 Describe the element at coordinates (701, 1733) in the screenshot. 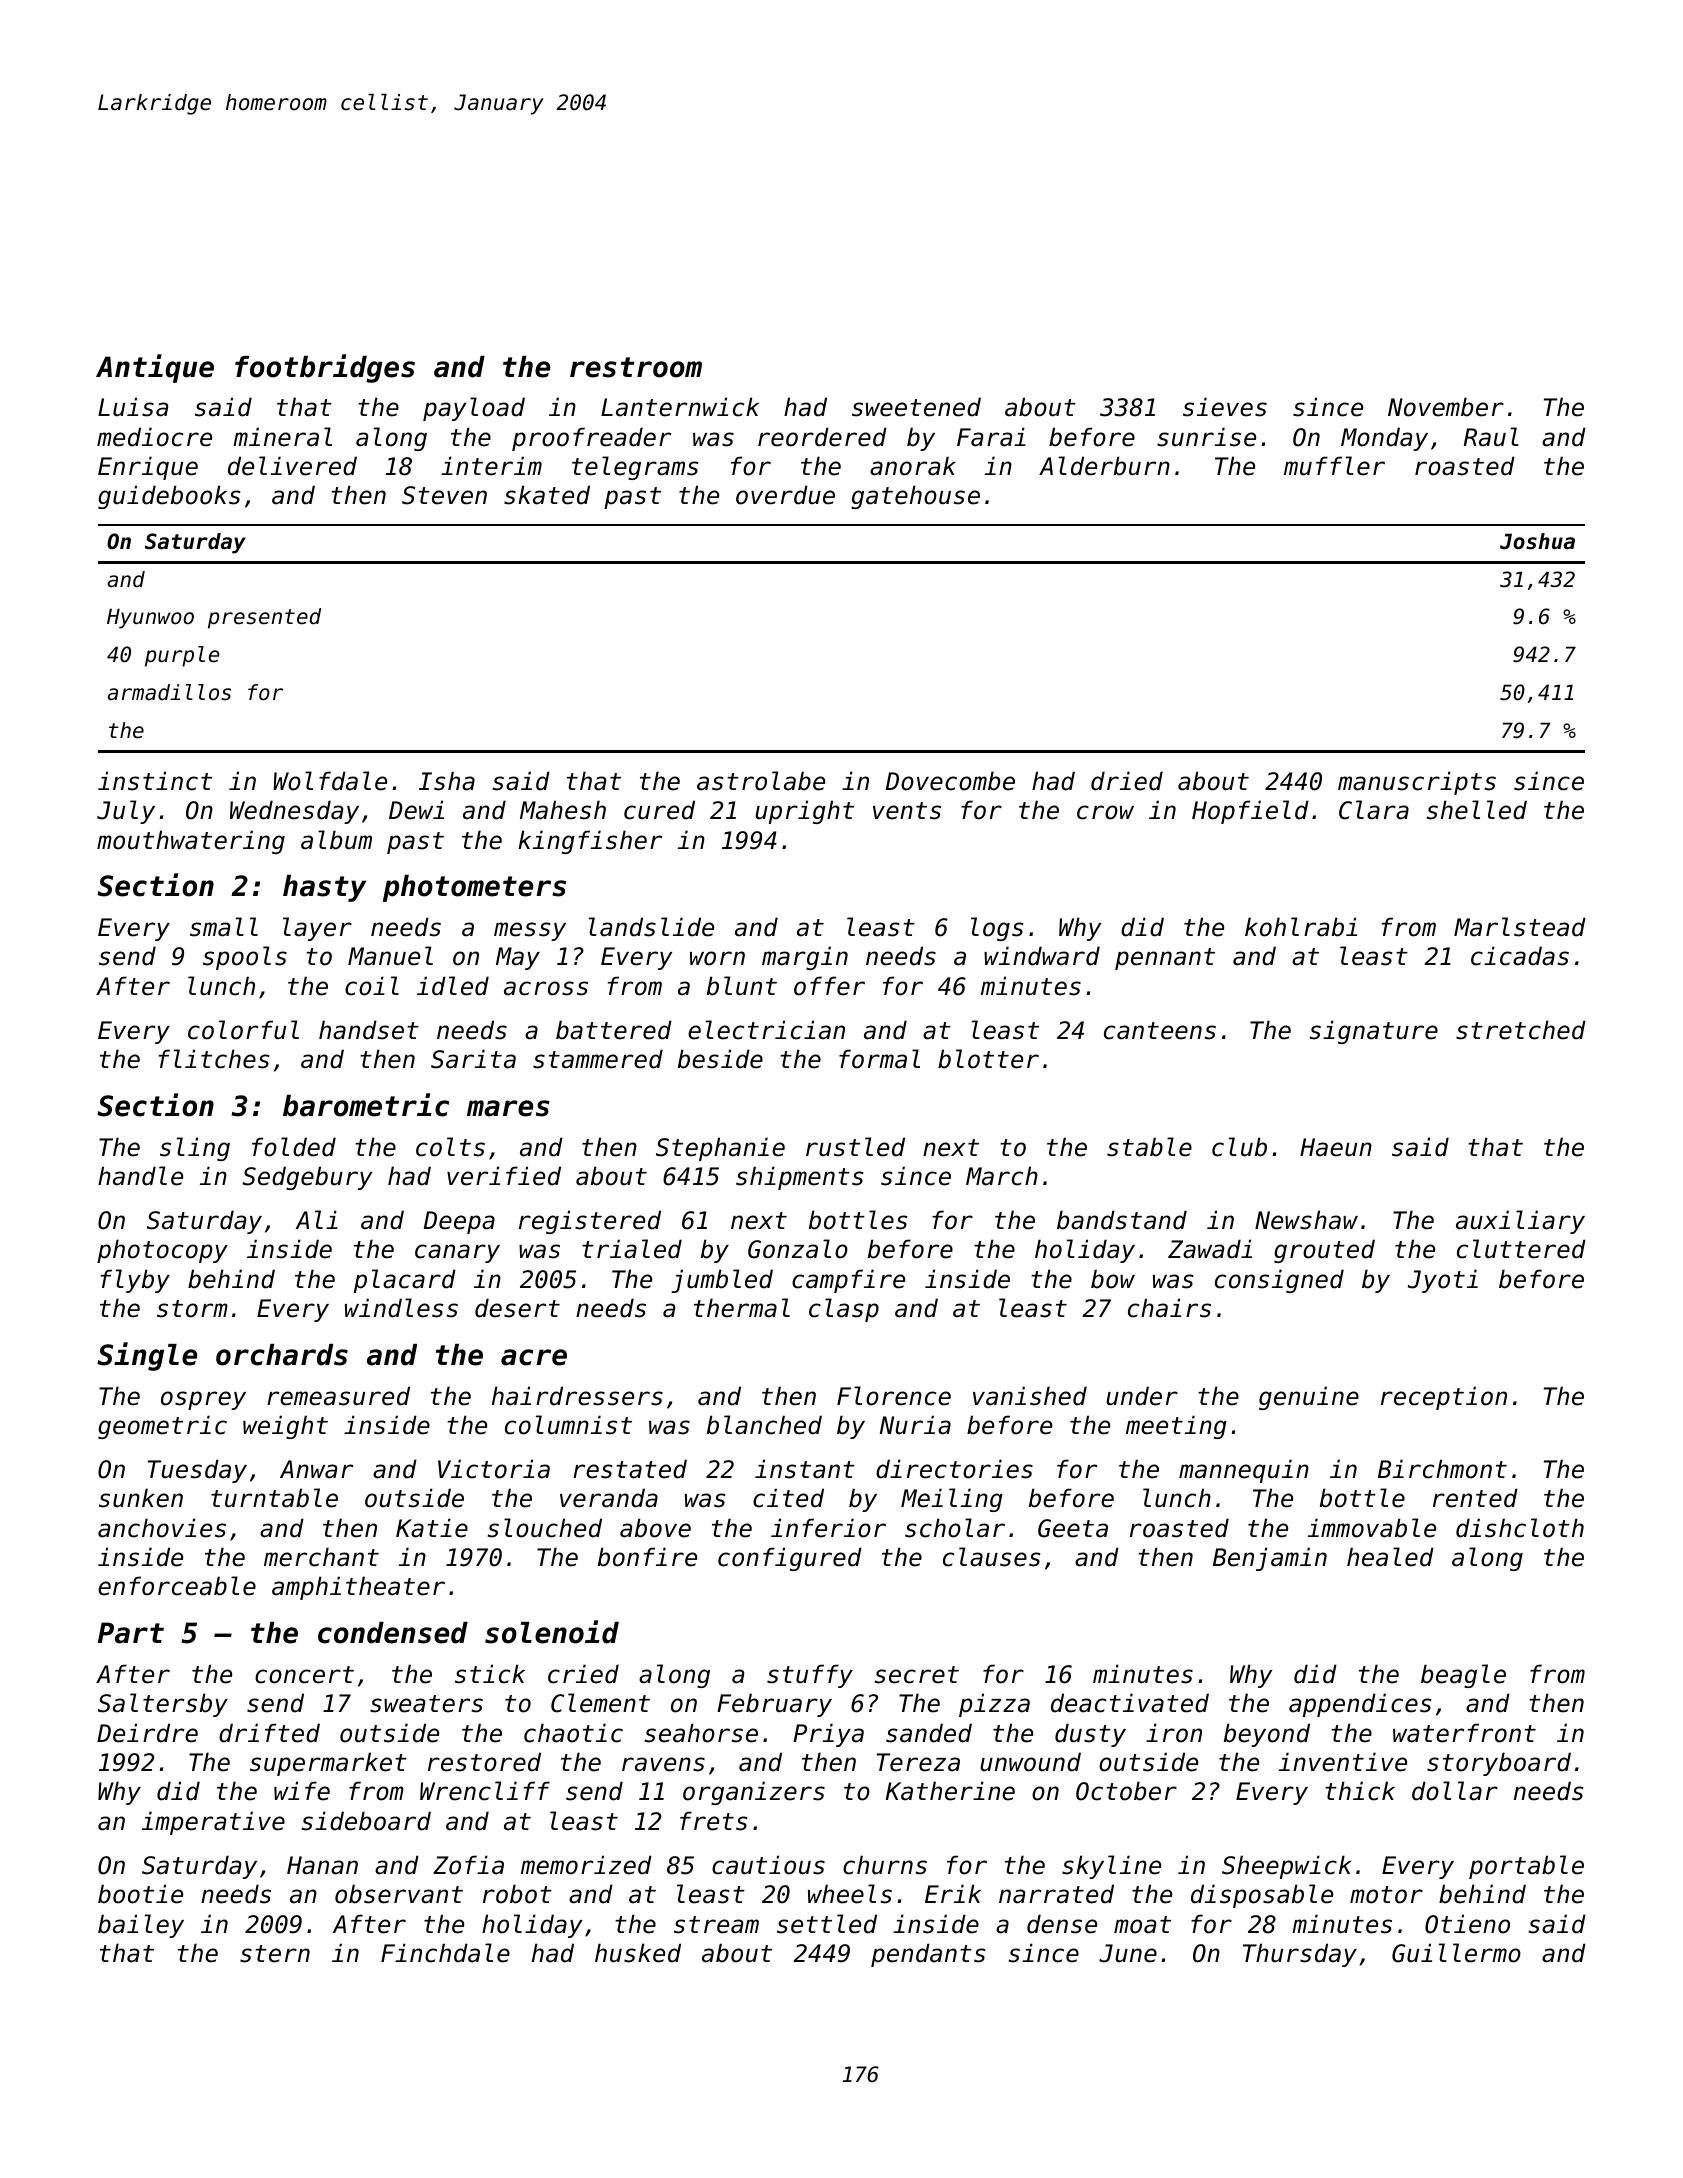

I see `seahorse` at that location.
